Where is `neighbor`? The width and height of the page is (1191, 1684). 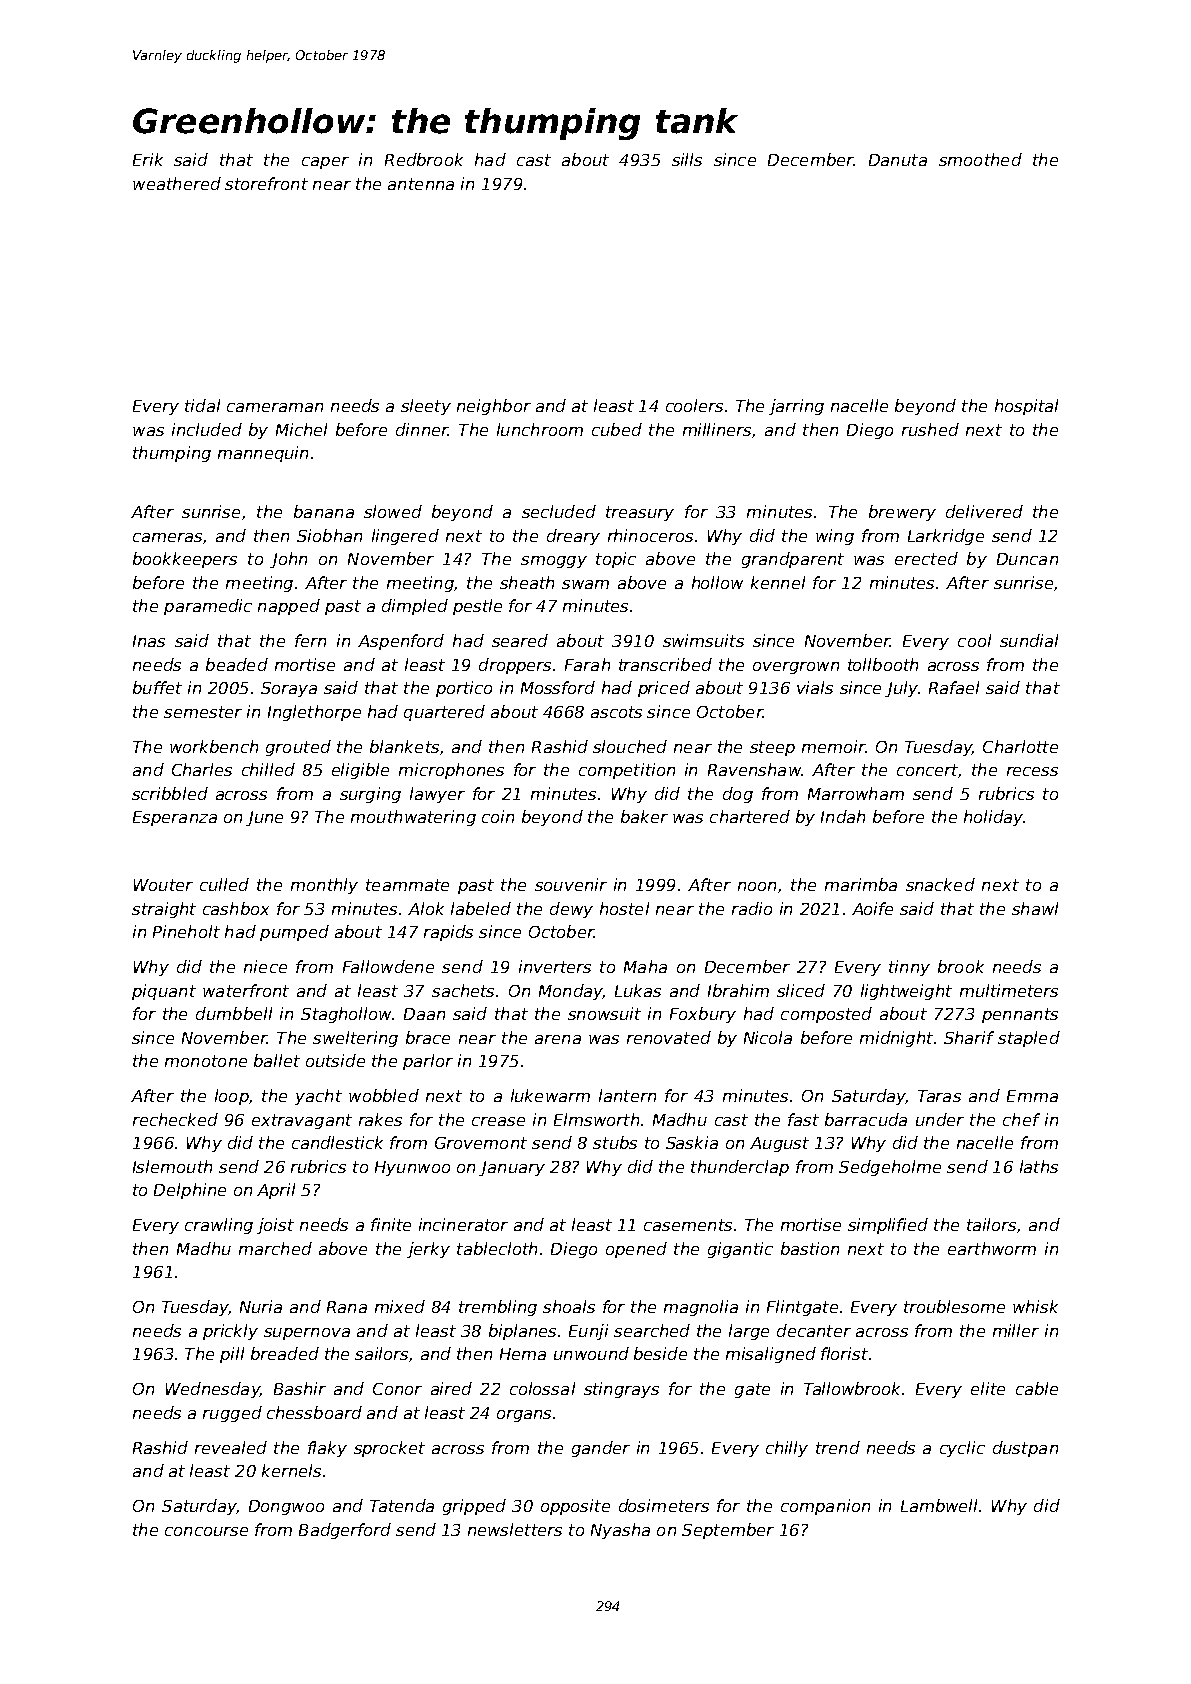 neighbor is located at coordinates (494, 407).
